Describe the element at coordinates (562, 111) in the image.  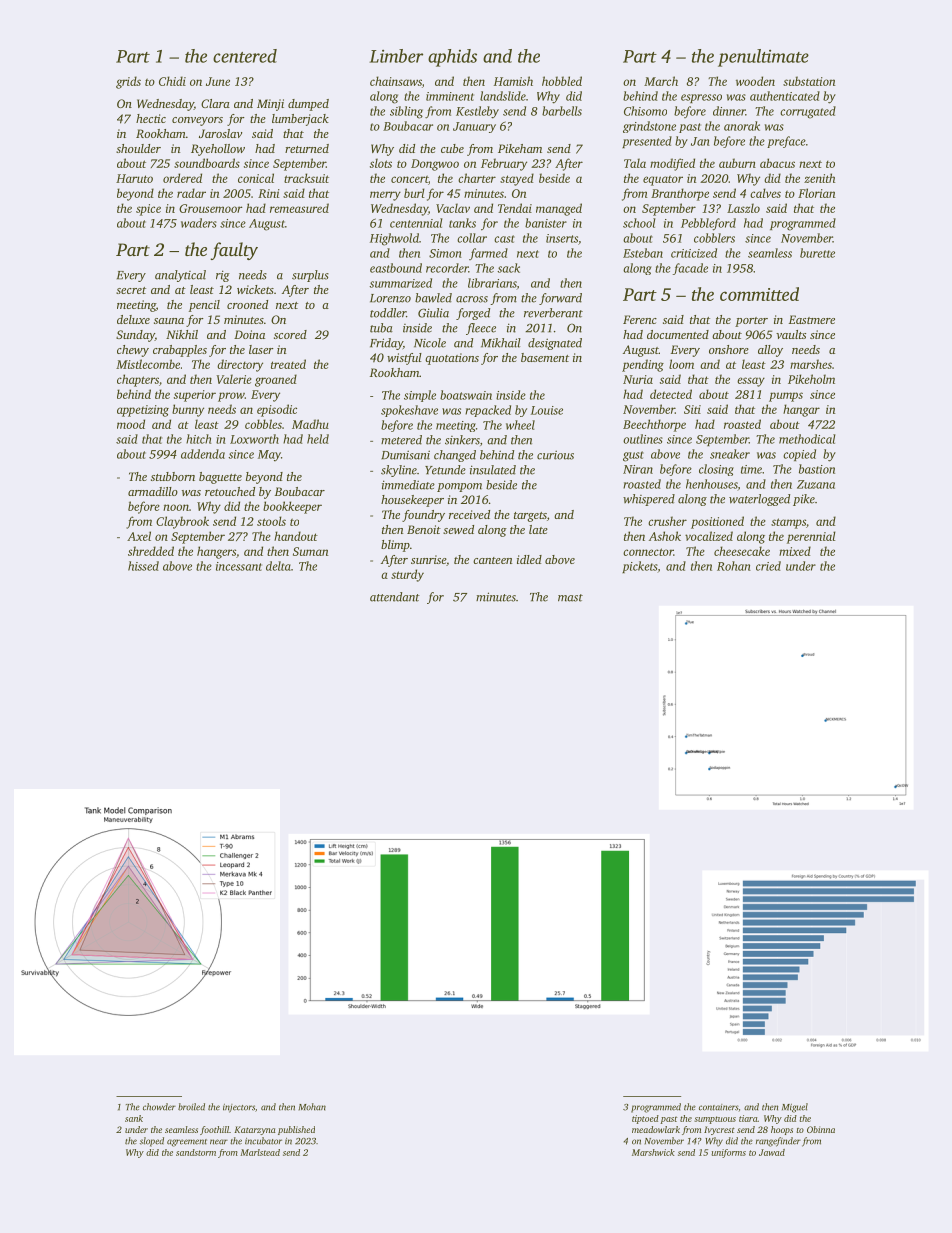
I see `barbells` at that location.
